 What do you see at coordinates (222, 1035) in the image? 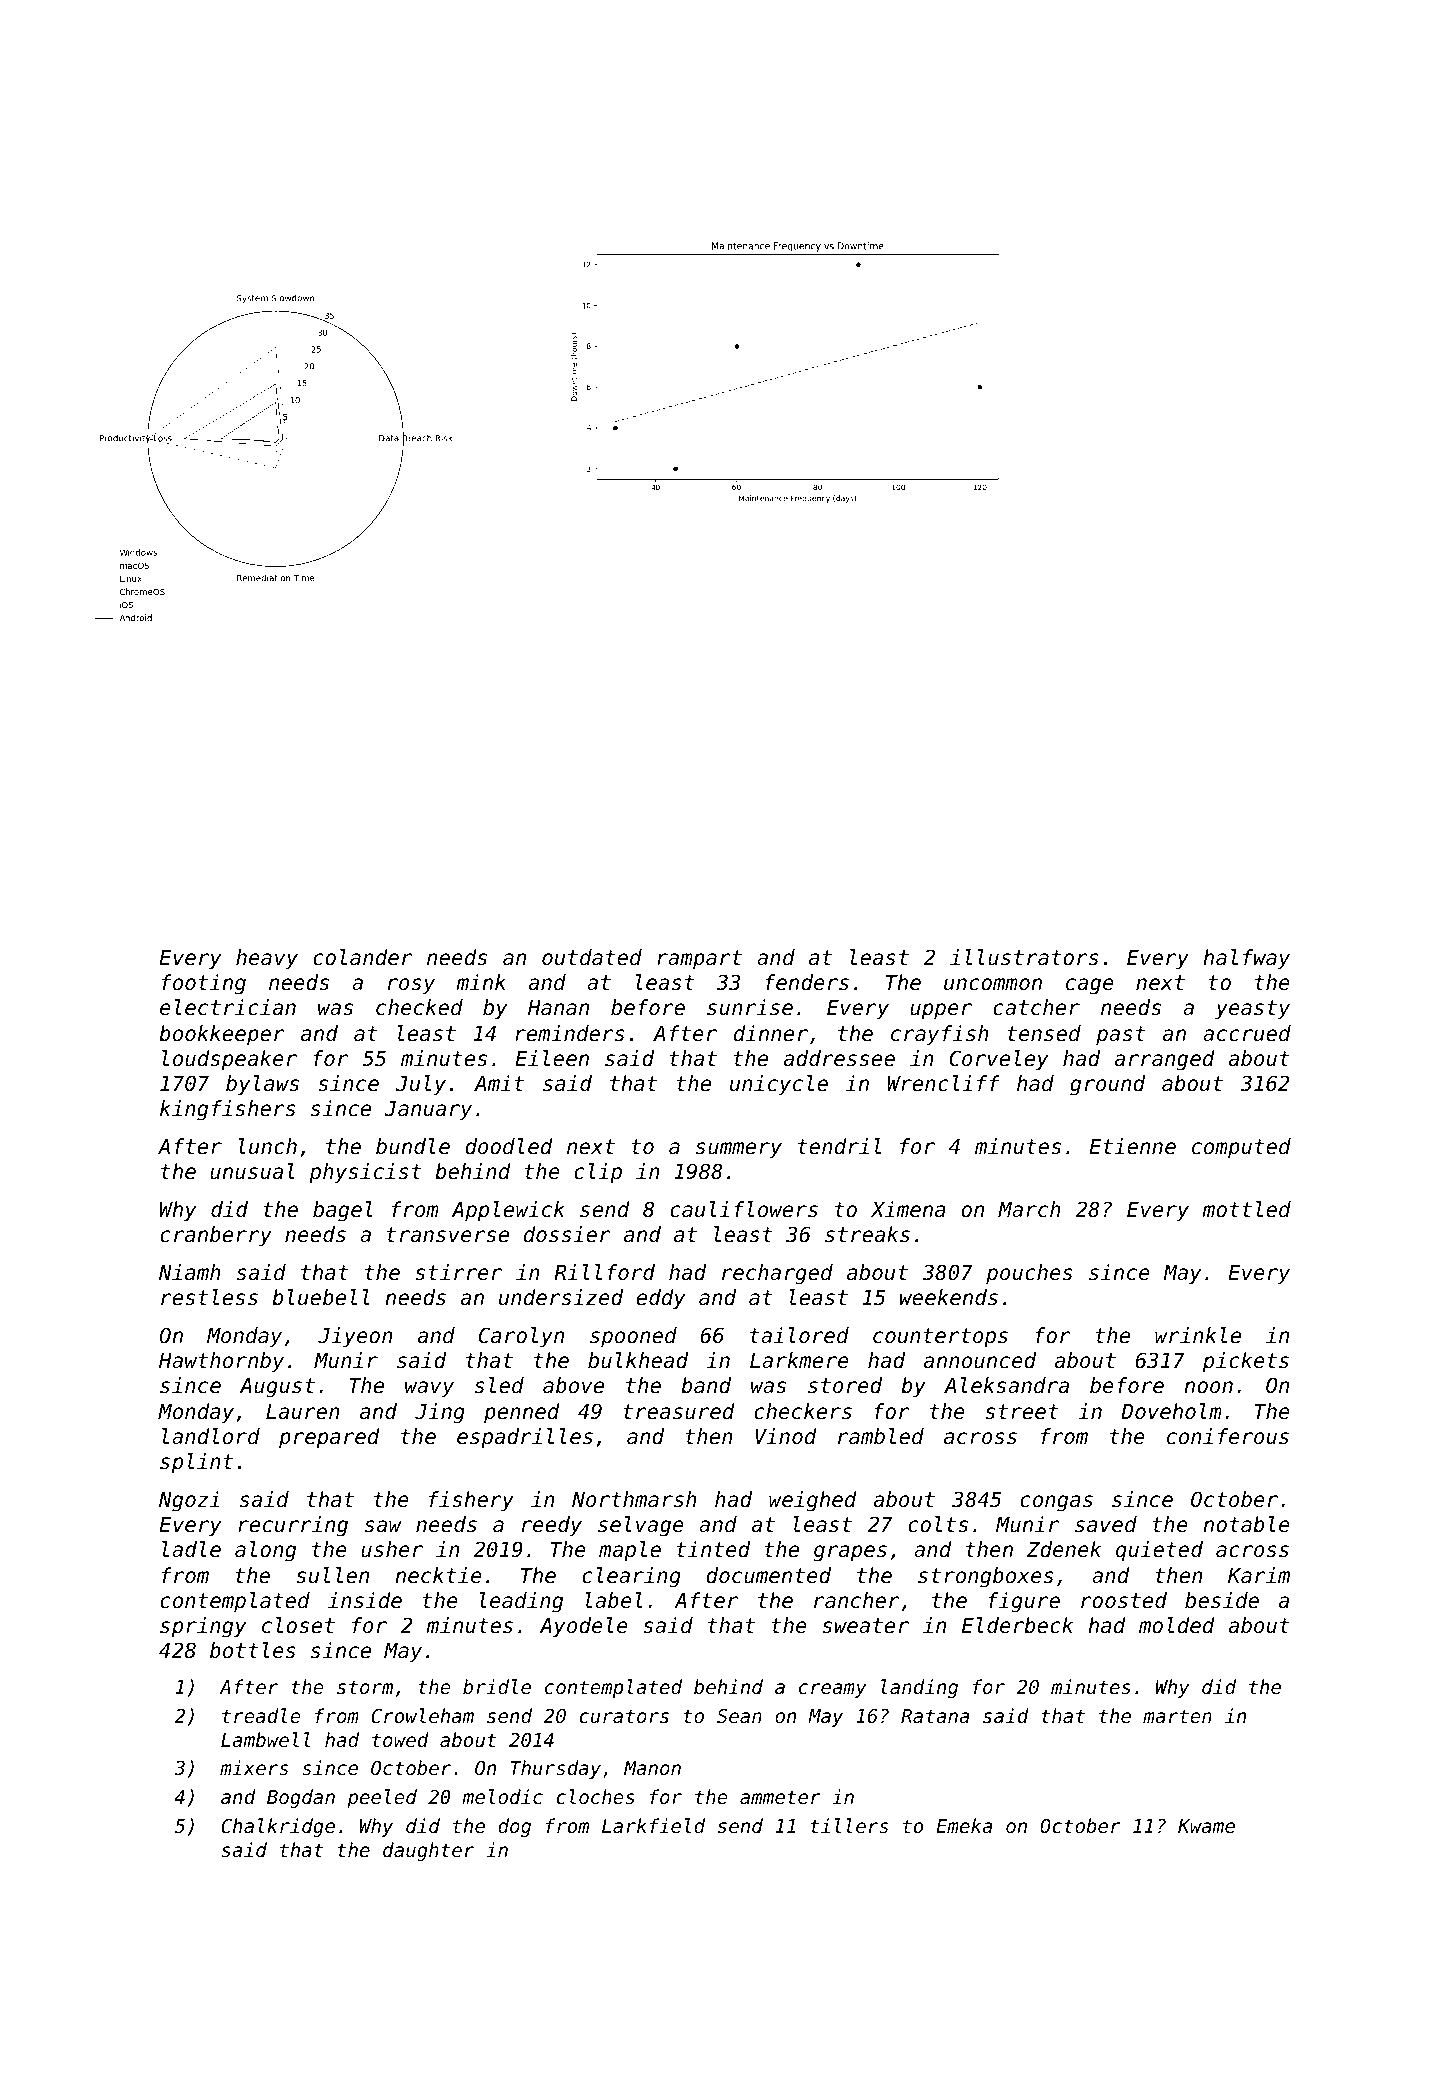
I see `bookkeeper` at bounding box center [222, 1035].
